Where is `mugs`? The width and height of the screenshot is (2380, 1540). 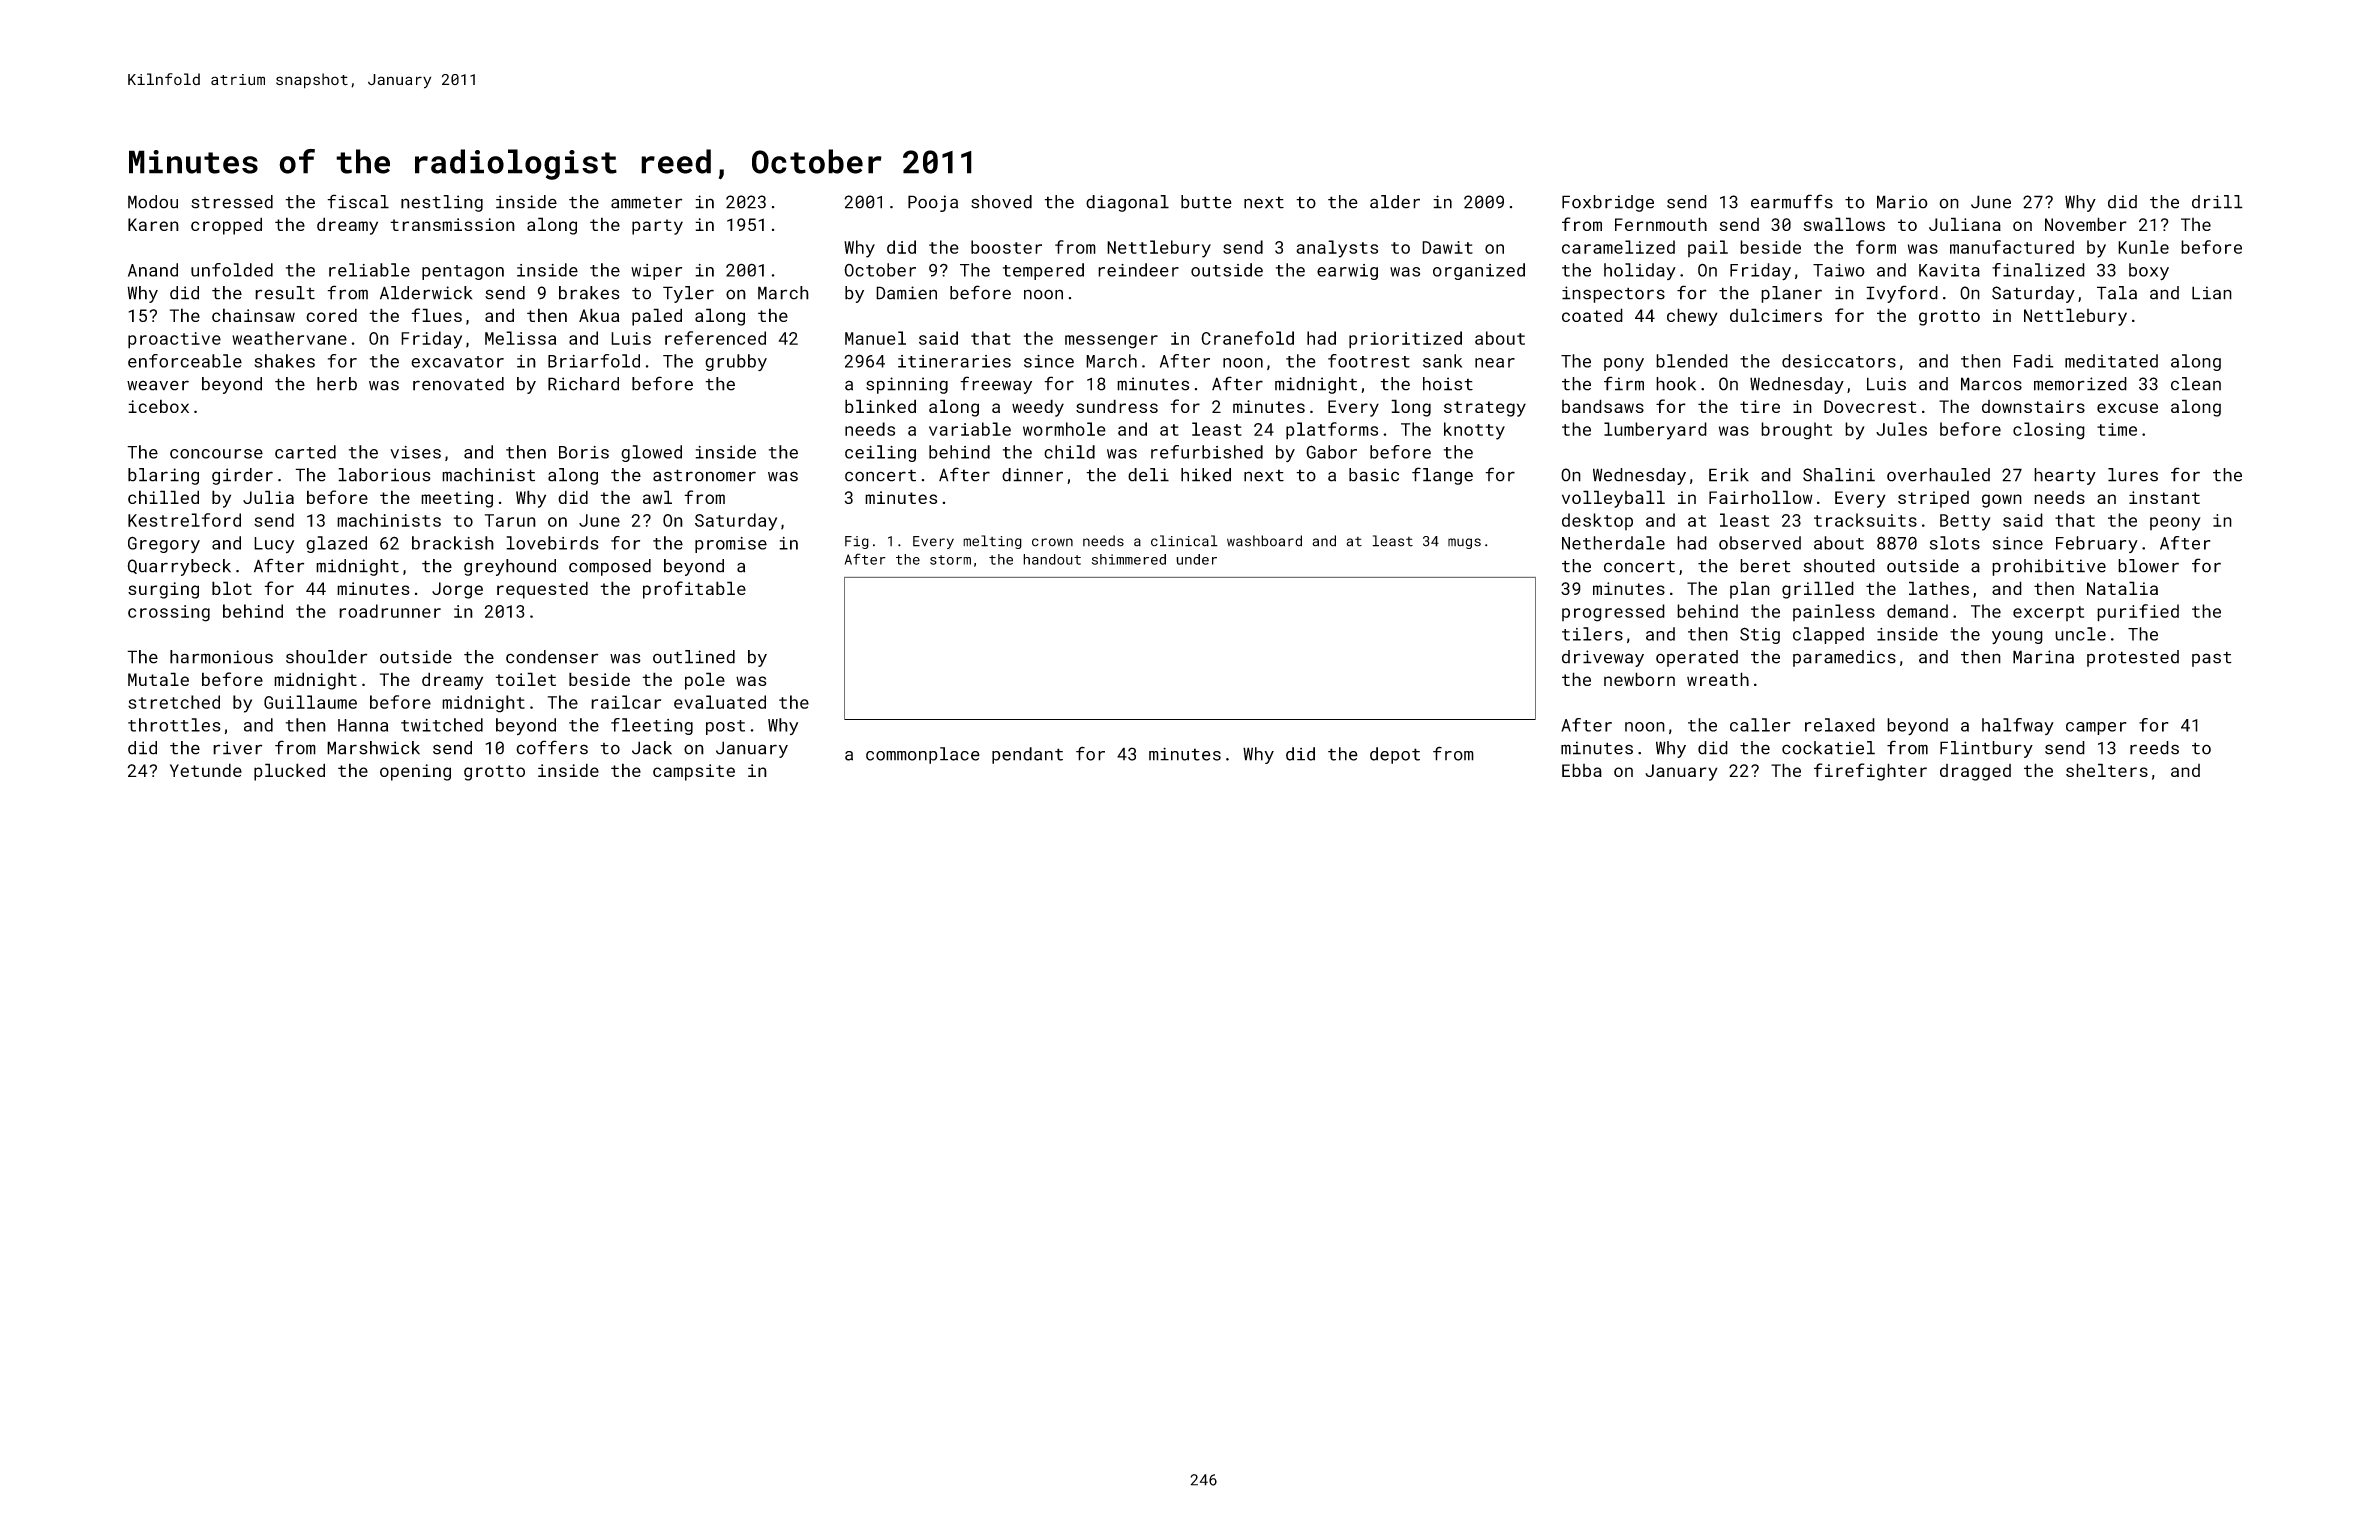 mugs is located at coordinates (1464, 543).
